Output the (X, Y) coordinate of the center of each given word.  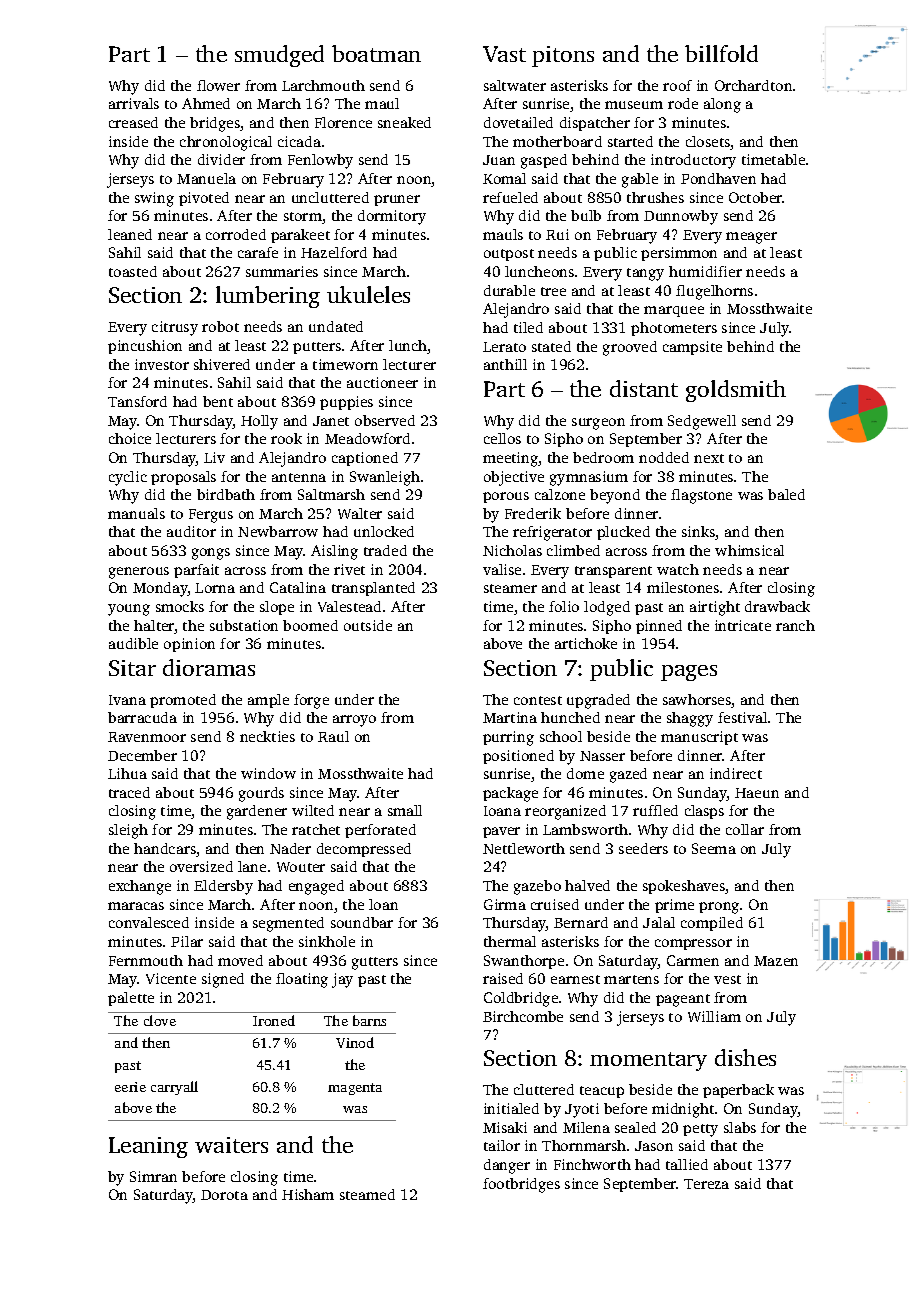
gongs (211, 554)
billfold (721, 53)
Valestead (349, 606)
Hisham (308, 1194)
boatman (376, 53)
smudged (279, 56)
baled (786, 494)
